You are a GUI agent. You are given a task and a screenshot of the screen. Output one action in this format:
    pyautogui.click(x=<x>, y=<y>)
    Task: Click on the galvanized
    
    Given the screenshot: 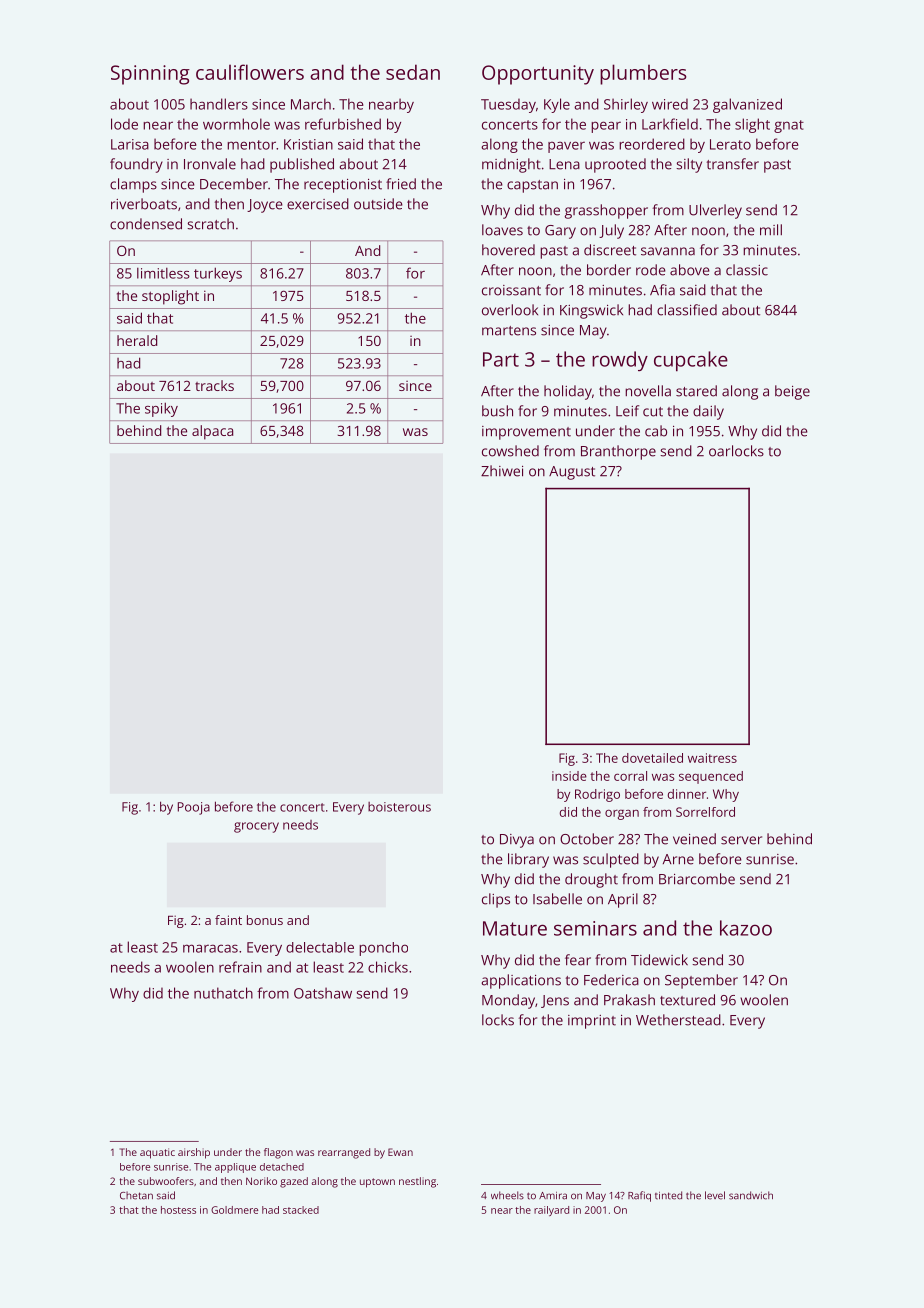 What is the action you would take?
    pyautogui.click(x=747, y=105)
